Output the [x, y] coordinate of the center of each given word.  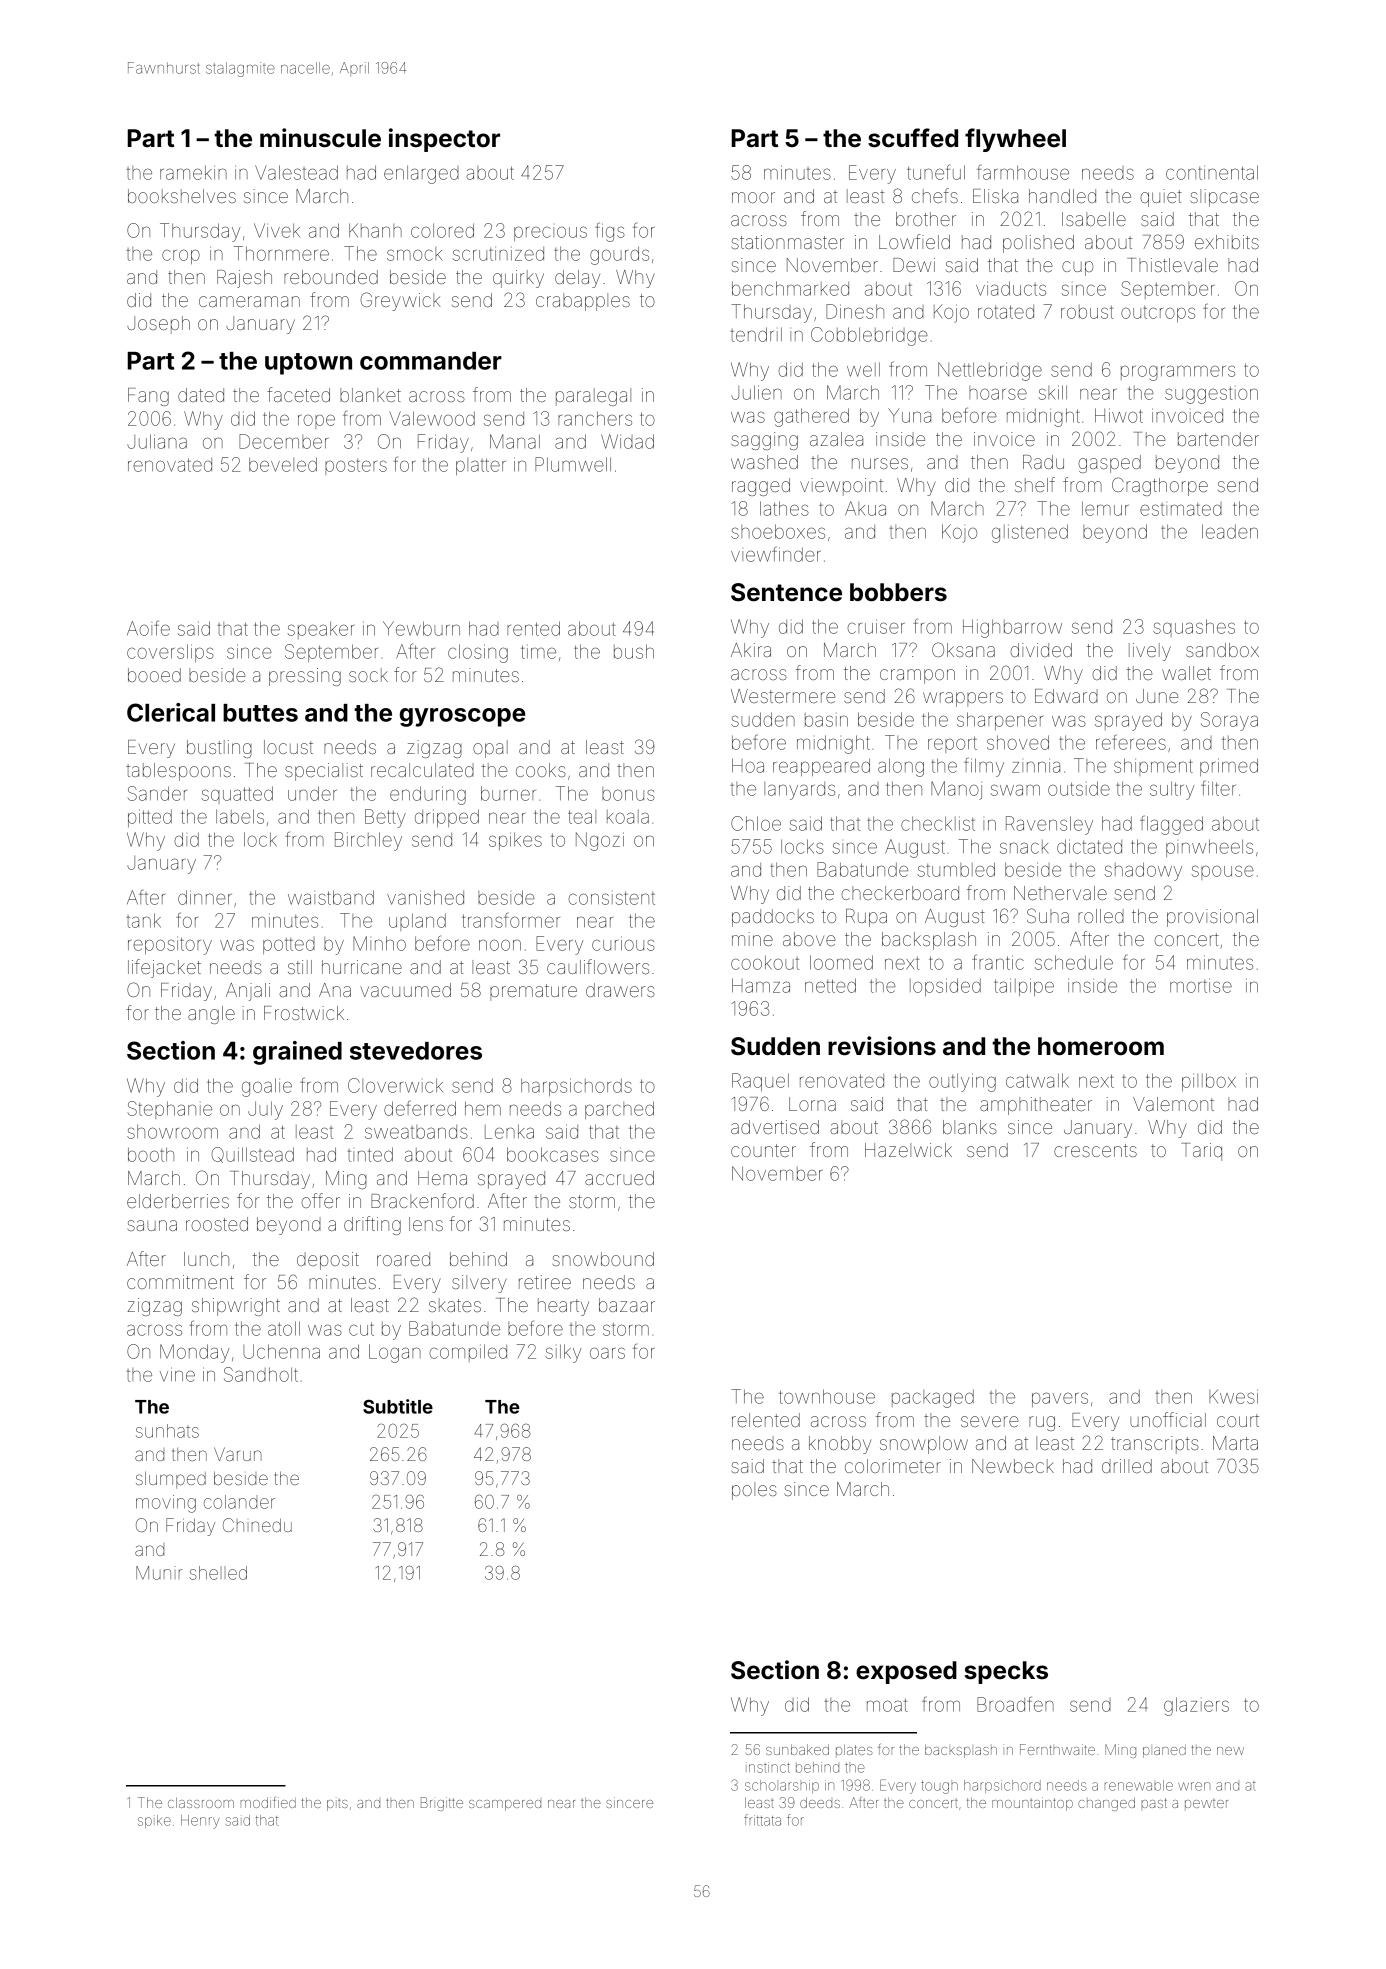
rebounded [331, 277]
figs [610, 232]
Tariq [1202, 1152]
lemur [1105, 508]
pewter [1206, 1803]
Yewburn [421, 628]
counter [763, 1150]
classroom [201, 1802]
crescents [1095, 1150]
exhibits [1227, 242]
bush [634, 651]
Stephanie [170, 1110]
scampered [505, 1805]
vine [177, 1374]
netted [830, 985]
